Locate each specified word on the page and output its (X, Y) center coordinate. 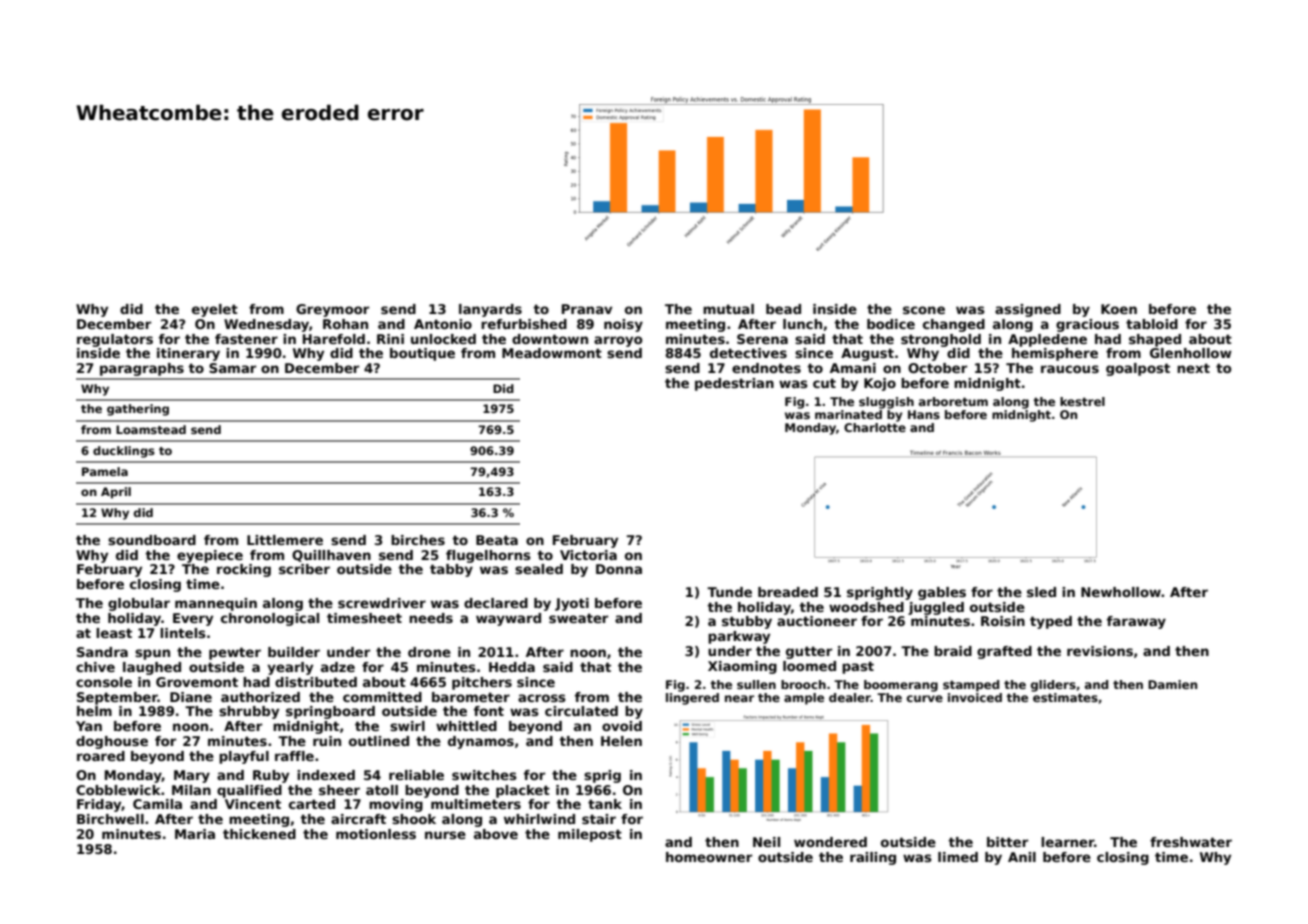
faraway (1136, 622)
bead (783, 309)
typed (1051, 622)
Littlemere (285, 540)
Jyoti (572, 604)
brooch (803, 684)
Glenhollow (1191, 353)
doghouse (112, 742)
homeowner (709, 857)
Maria (195, 834)
